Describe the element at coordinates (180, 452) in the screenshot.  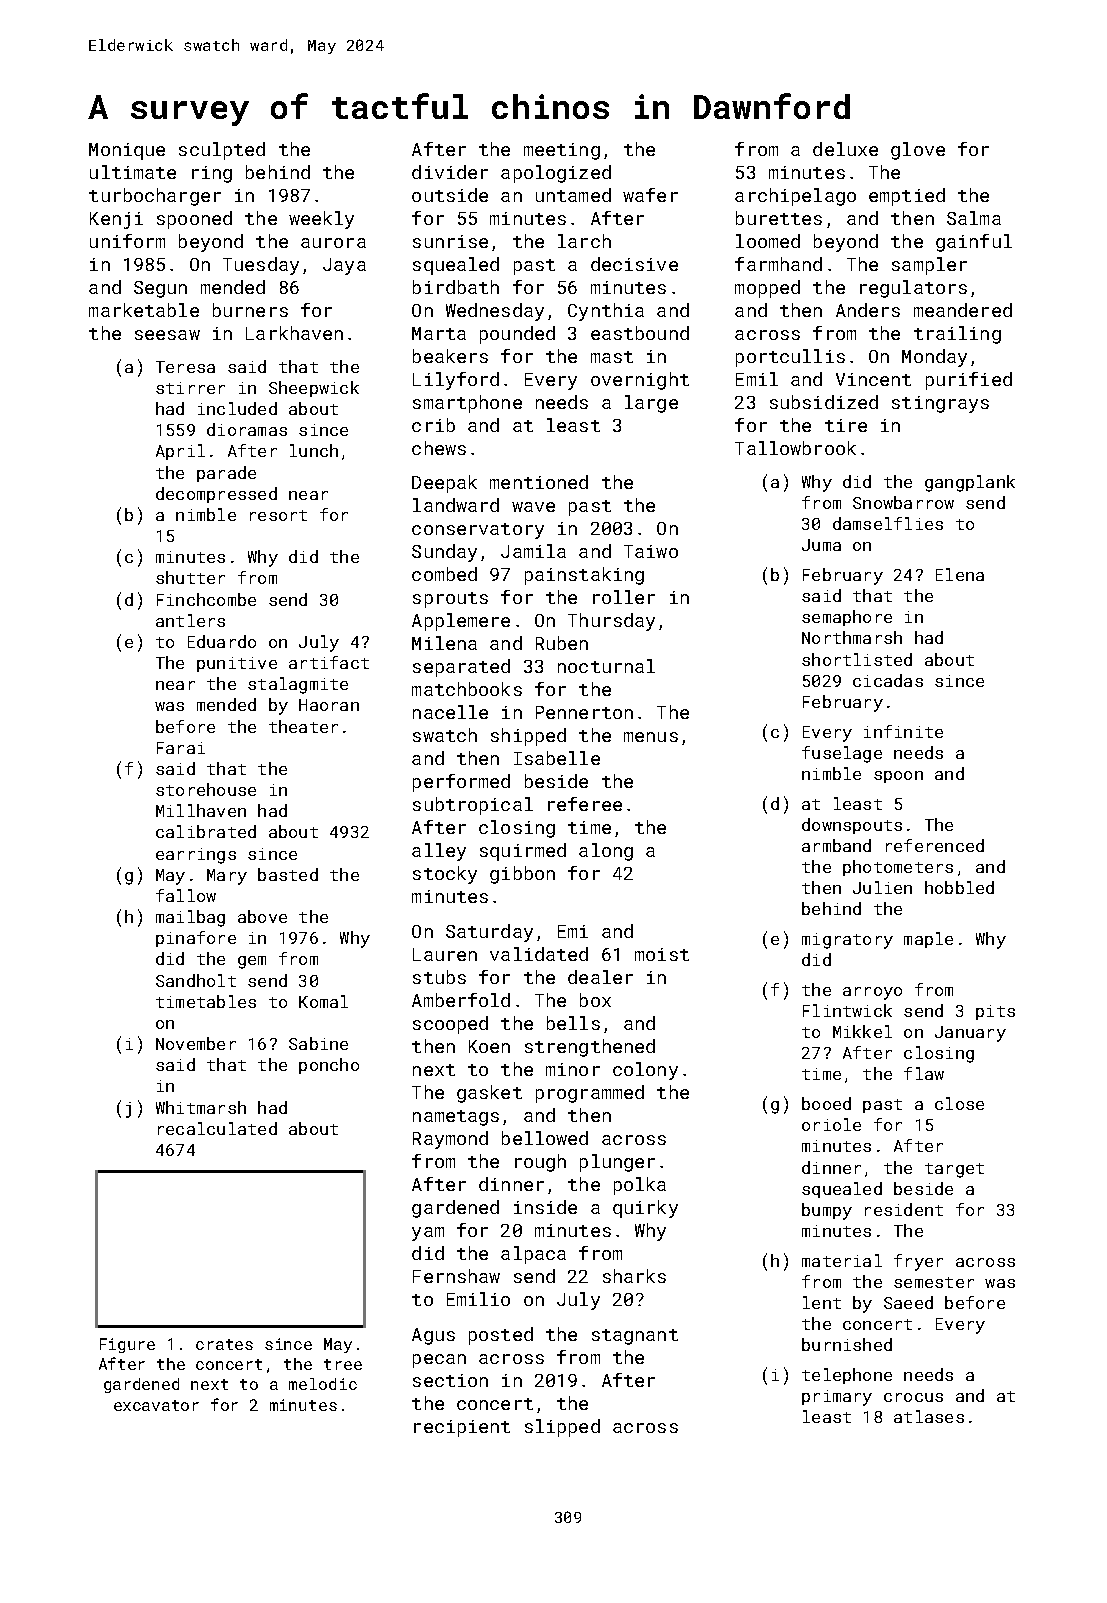
I see `April` at that location.
